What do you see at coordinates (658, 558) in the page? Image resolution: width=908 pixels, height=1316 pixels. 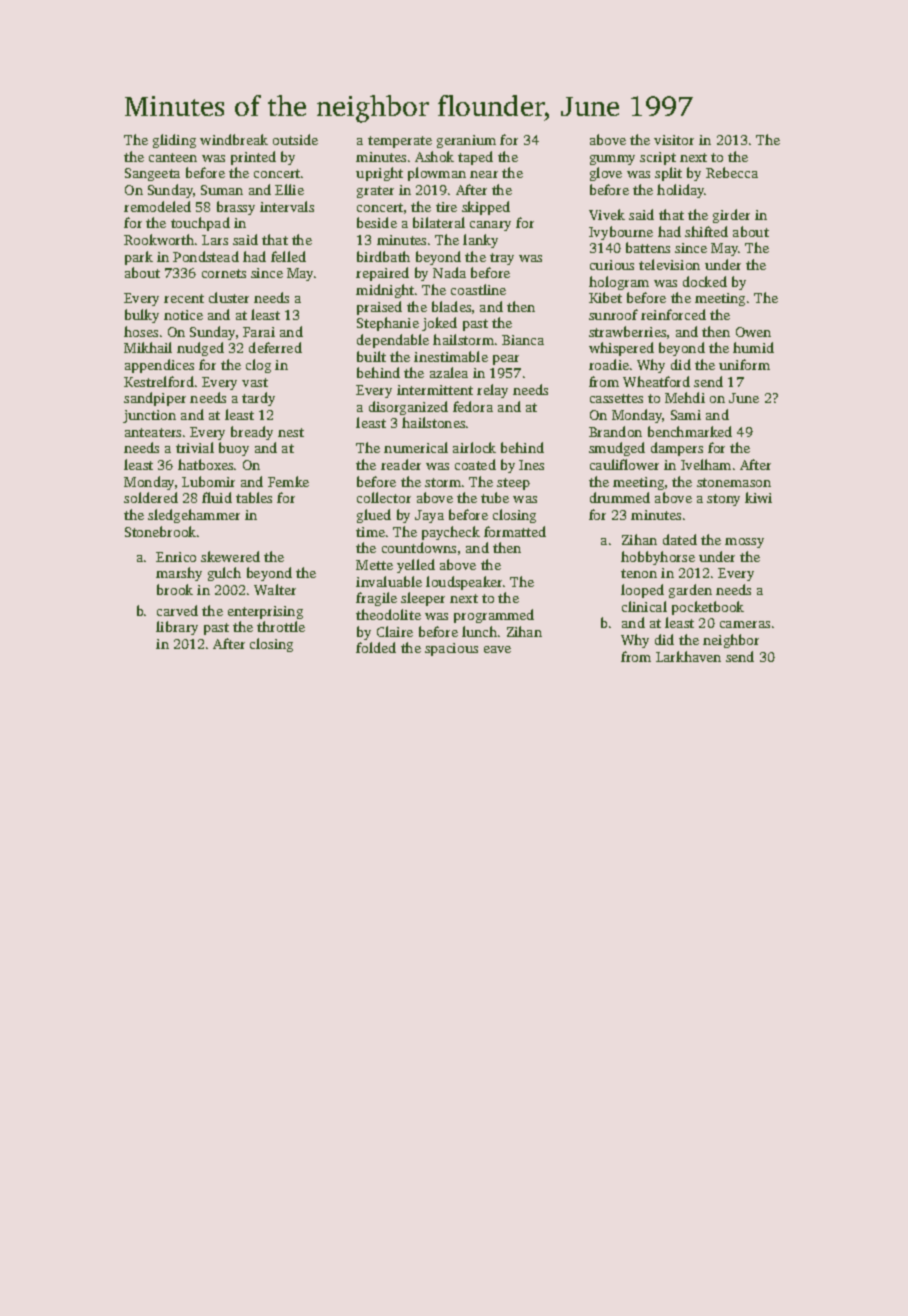 I see `hobbyhorse` at bounding box center [658, 558].
